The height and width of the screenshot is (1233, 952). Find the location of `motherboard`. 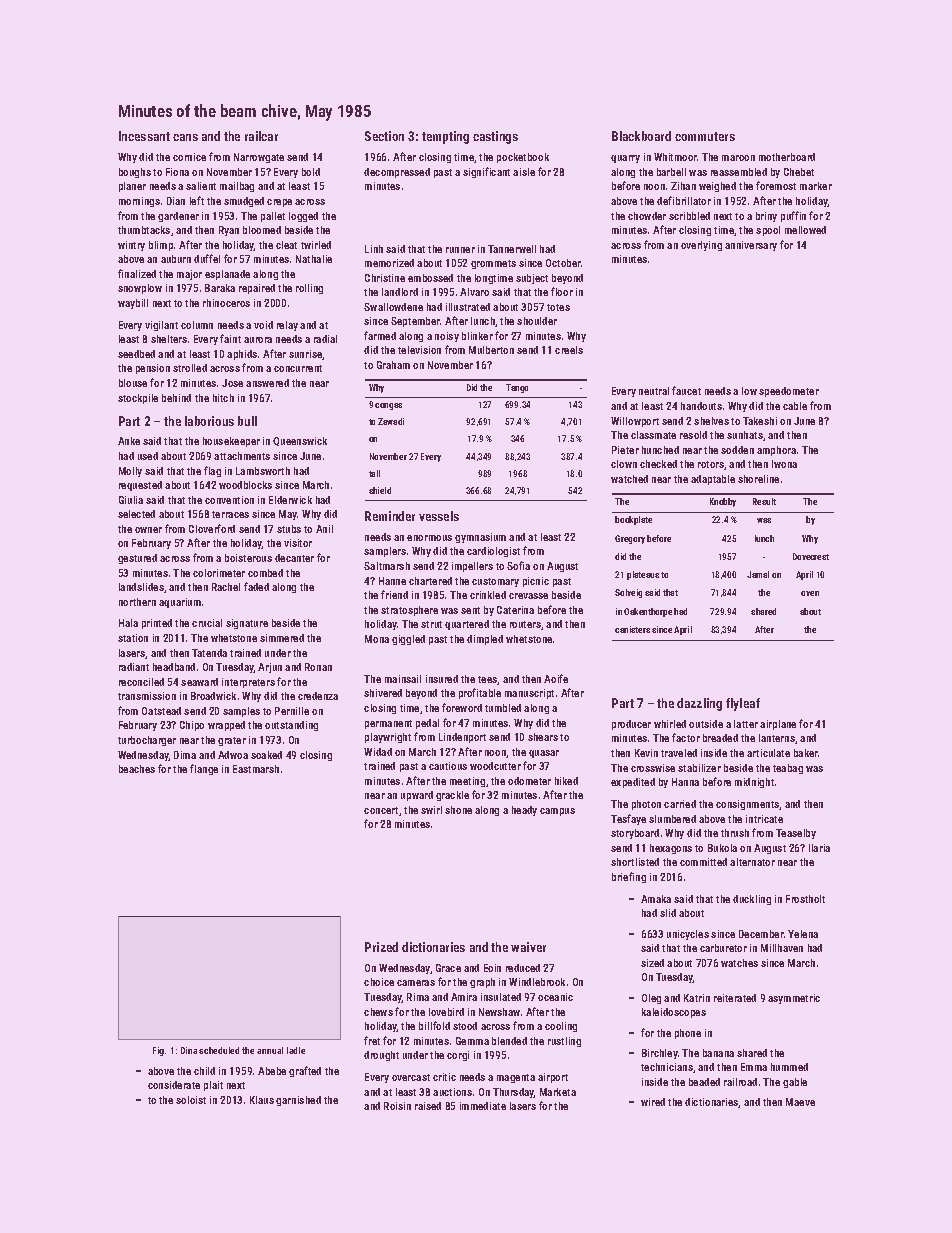

motherboard is located at coordinates (787, 157).
